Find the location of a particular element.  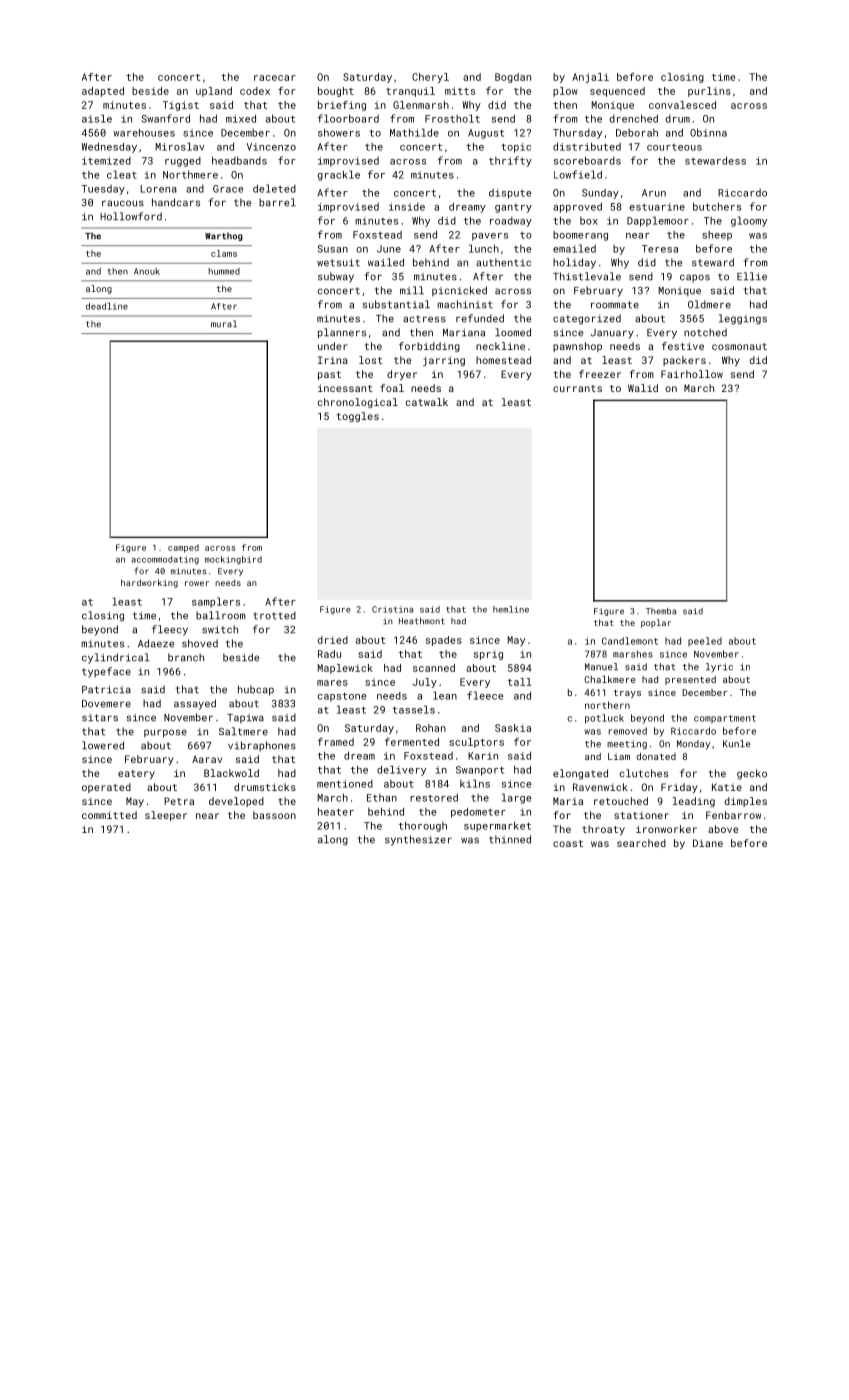

mixed is located at coordinates (241, 118).
